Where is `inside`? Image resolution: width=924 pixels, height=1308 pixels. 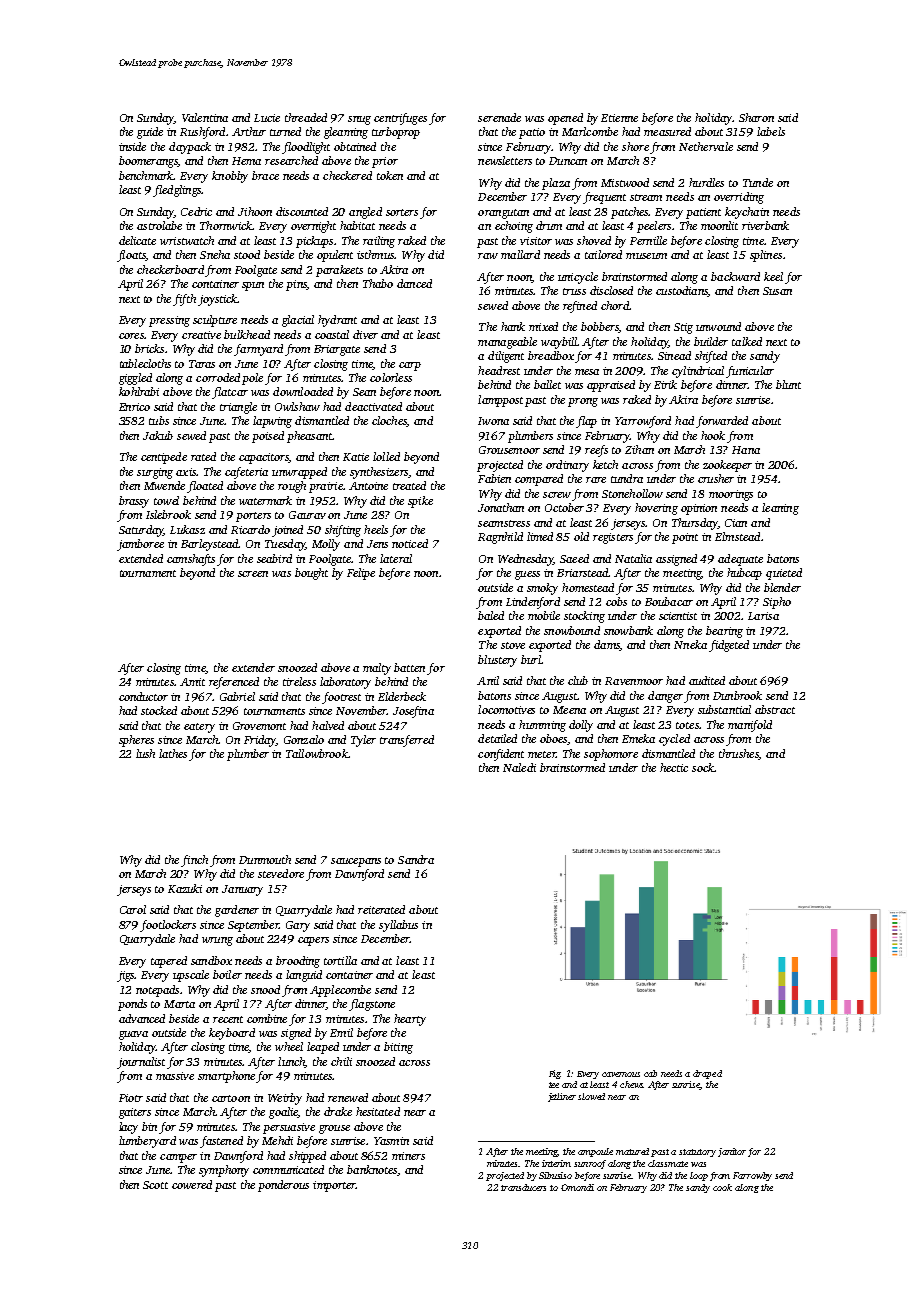
inside is located at coordinates (132, 146).
